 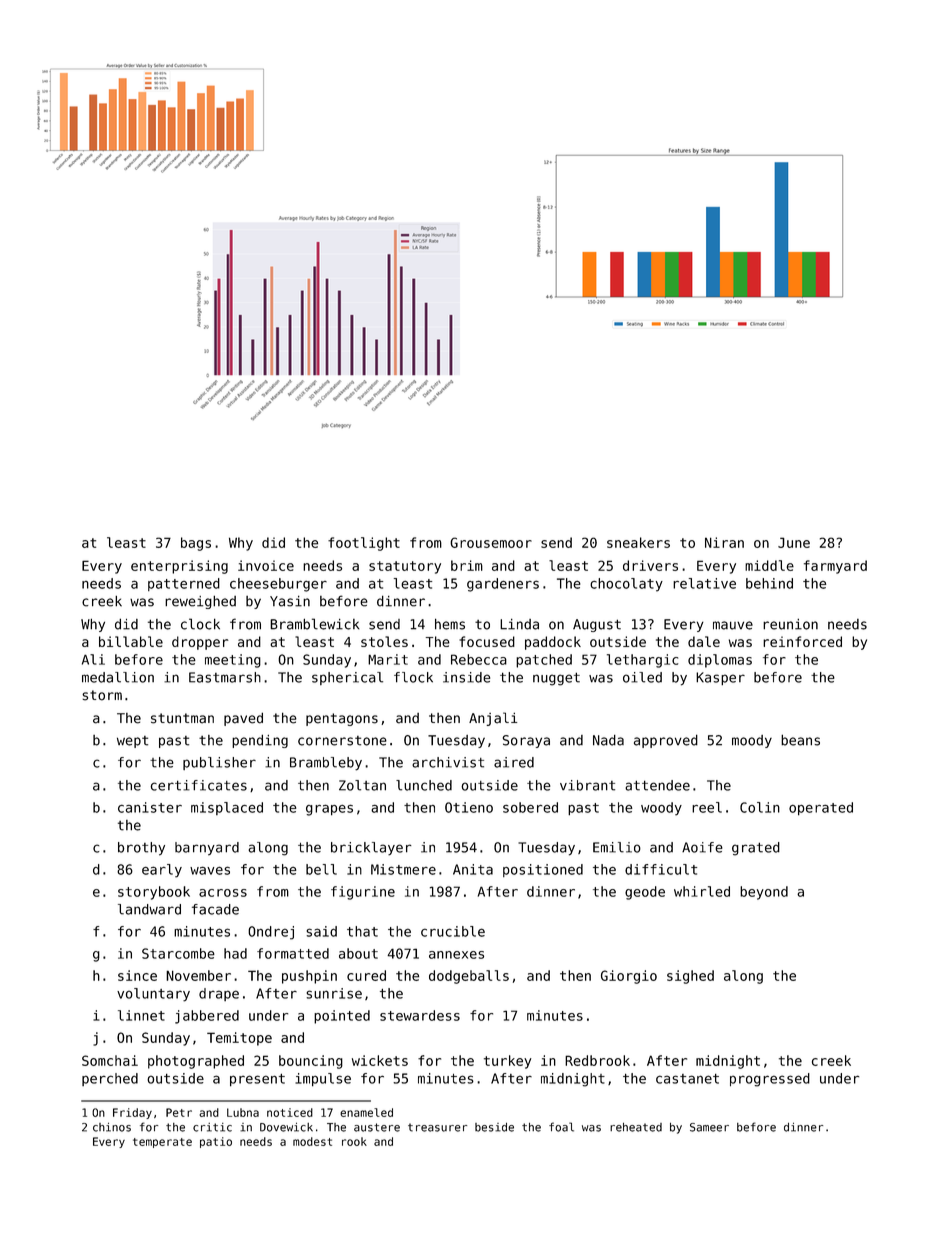 What do you see at coordinates (437, 1127) in the document?
I see `treasurer` at bounding box center [437, 1127].
